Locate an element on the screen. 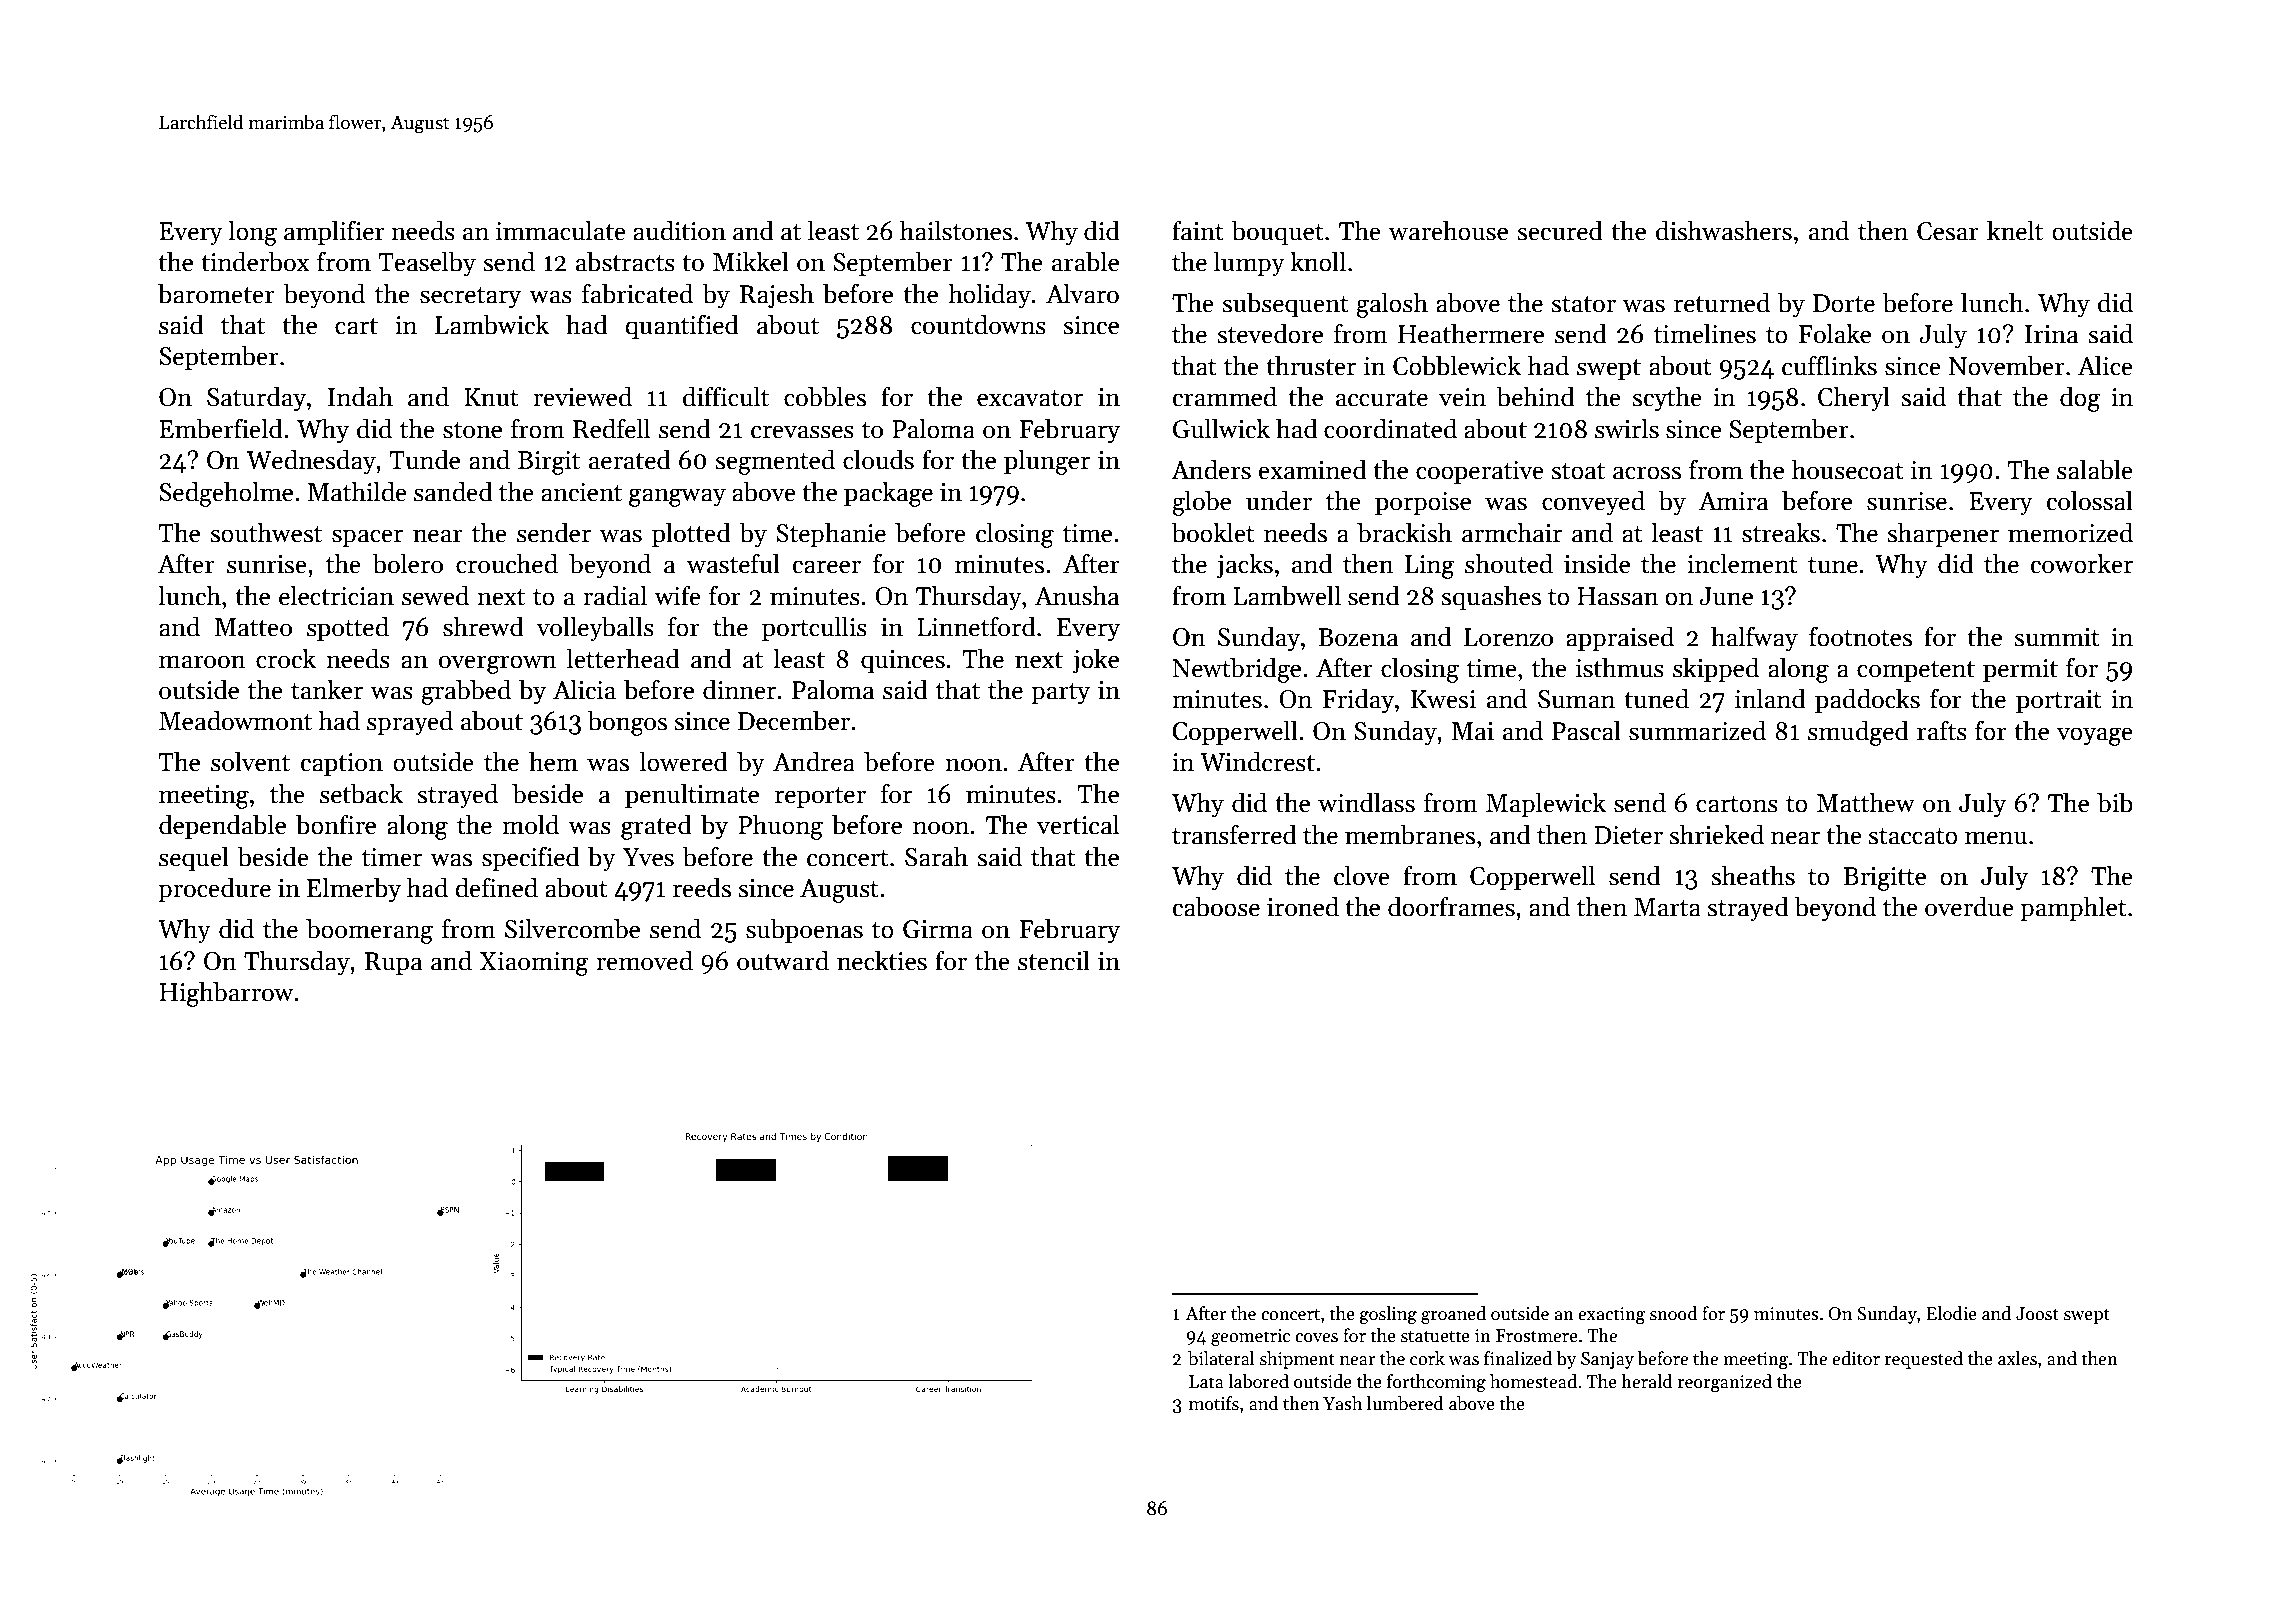 The image size is (2292, 1620). knelt is located at coordinates (2015, 230).
